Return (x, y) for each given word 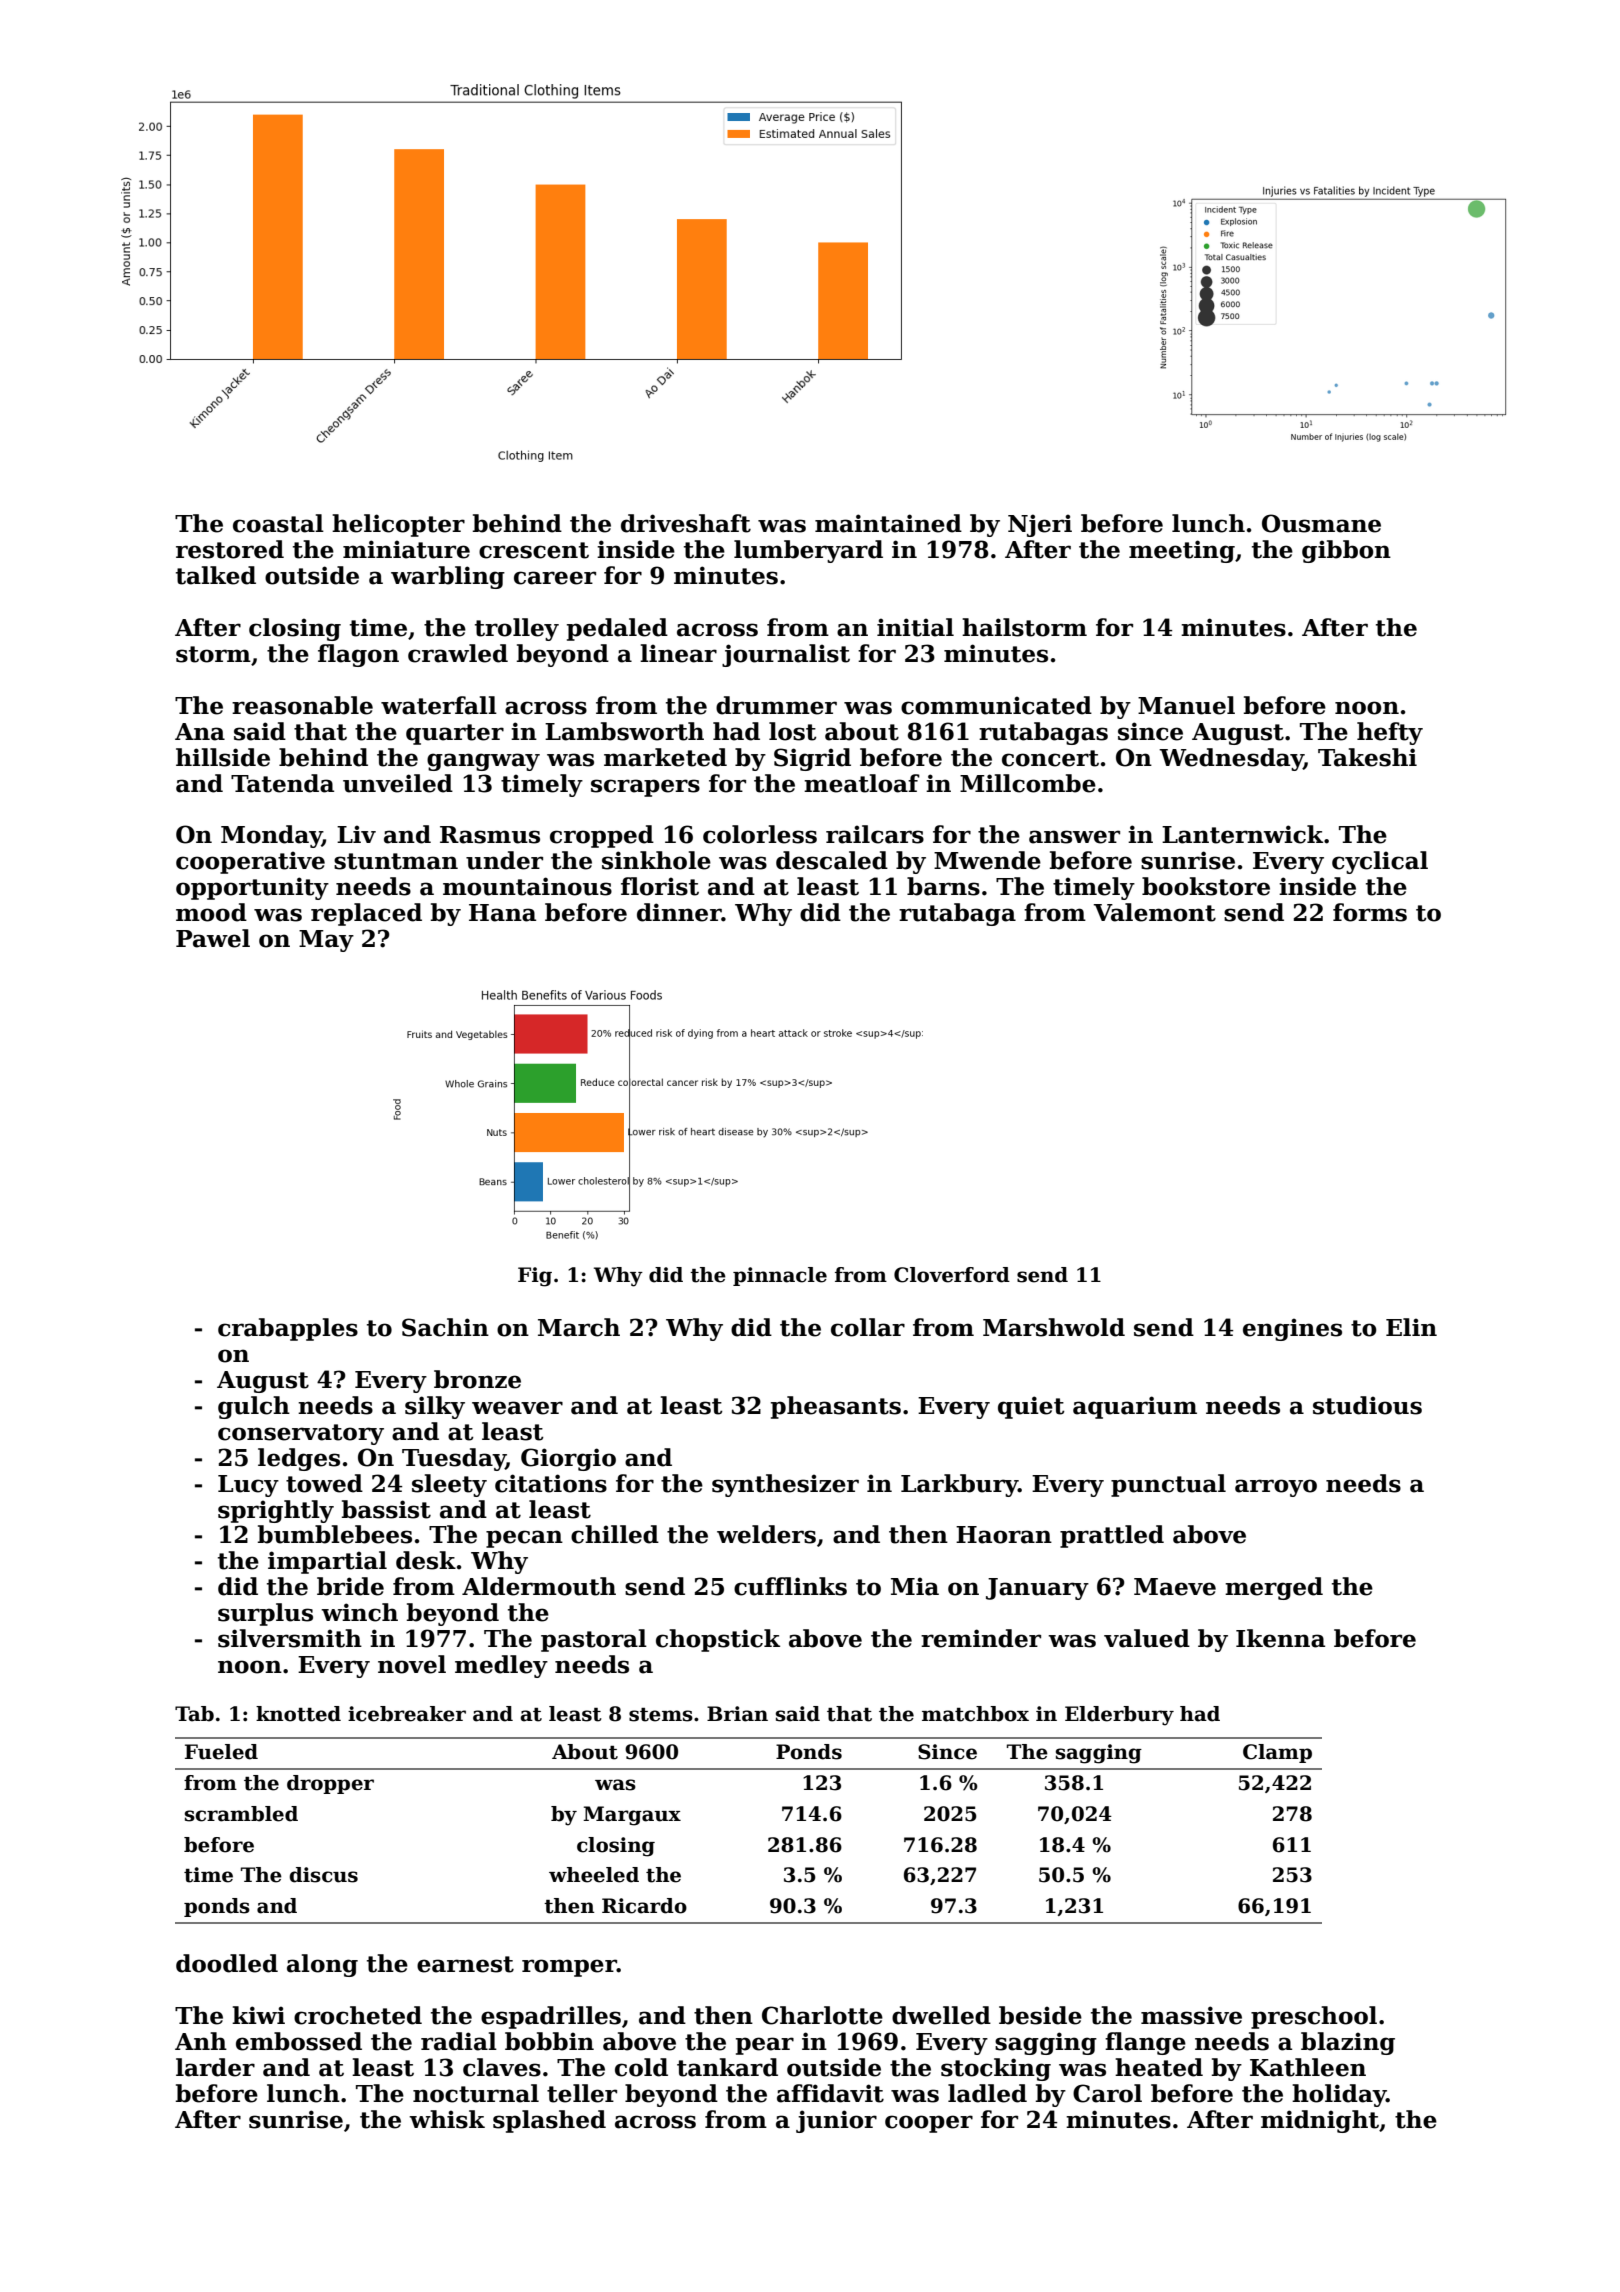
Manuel (1186, 705)
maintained (888, 523)
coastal (278, 523)
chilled (615, 1534)
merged (1274, 1588)
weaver (517, 1408)
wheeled (594, 1875)
